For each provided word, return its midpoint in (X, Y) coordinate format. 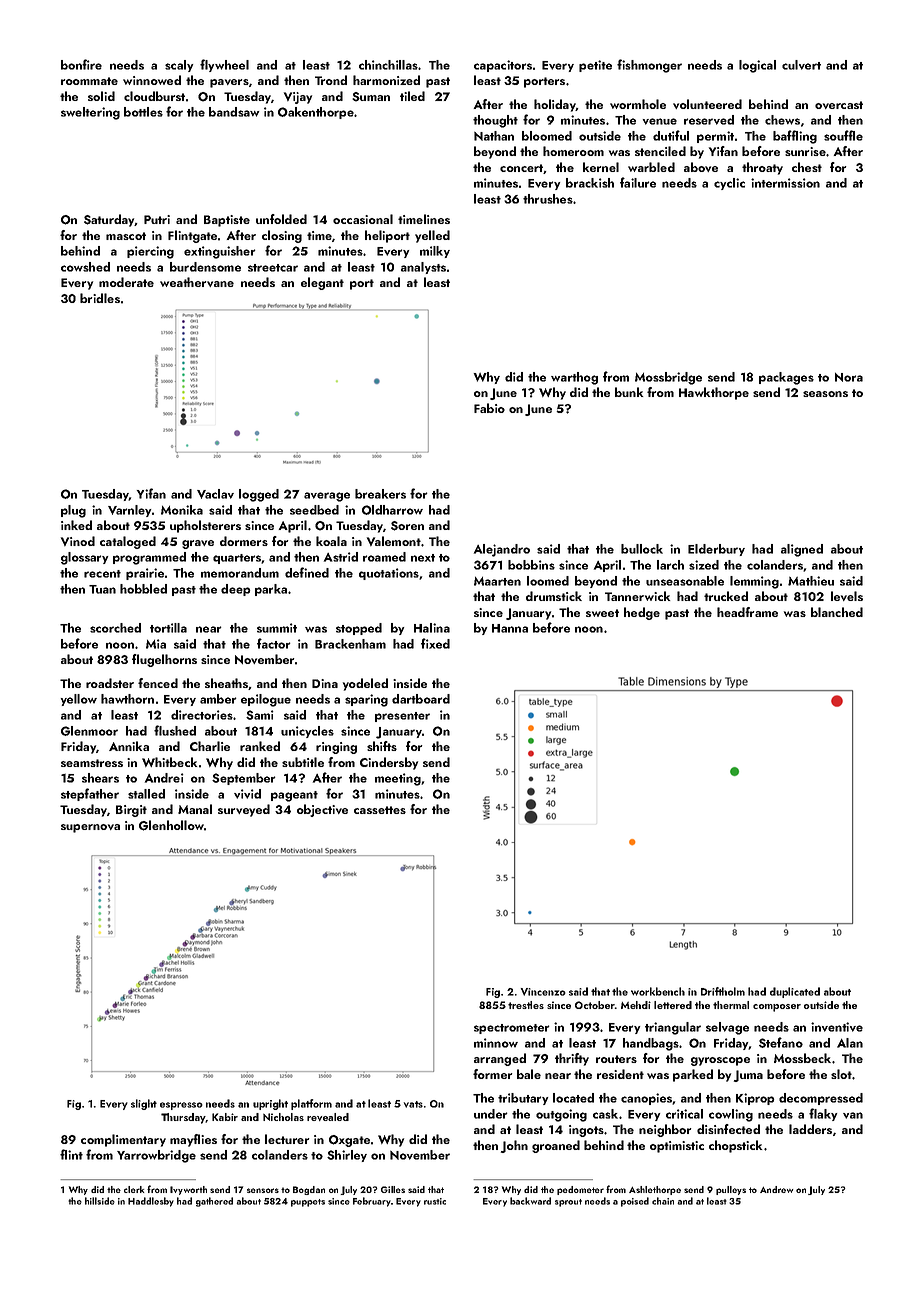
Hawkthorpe (714, 393)
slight (144, 1104)
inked (76, 525)
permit (715, 137)
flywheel (224, 65)
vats (413, 1104)
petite (595, 66)
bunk (629, 392)
